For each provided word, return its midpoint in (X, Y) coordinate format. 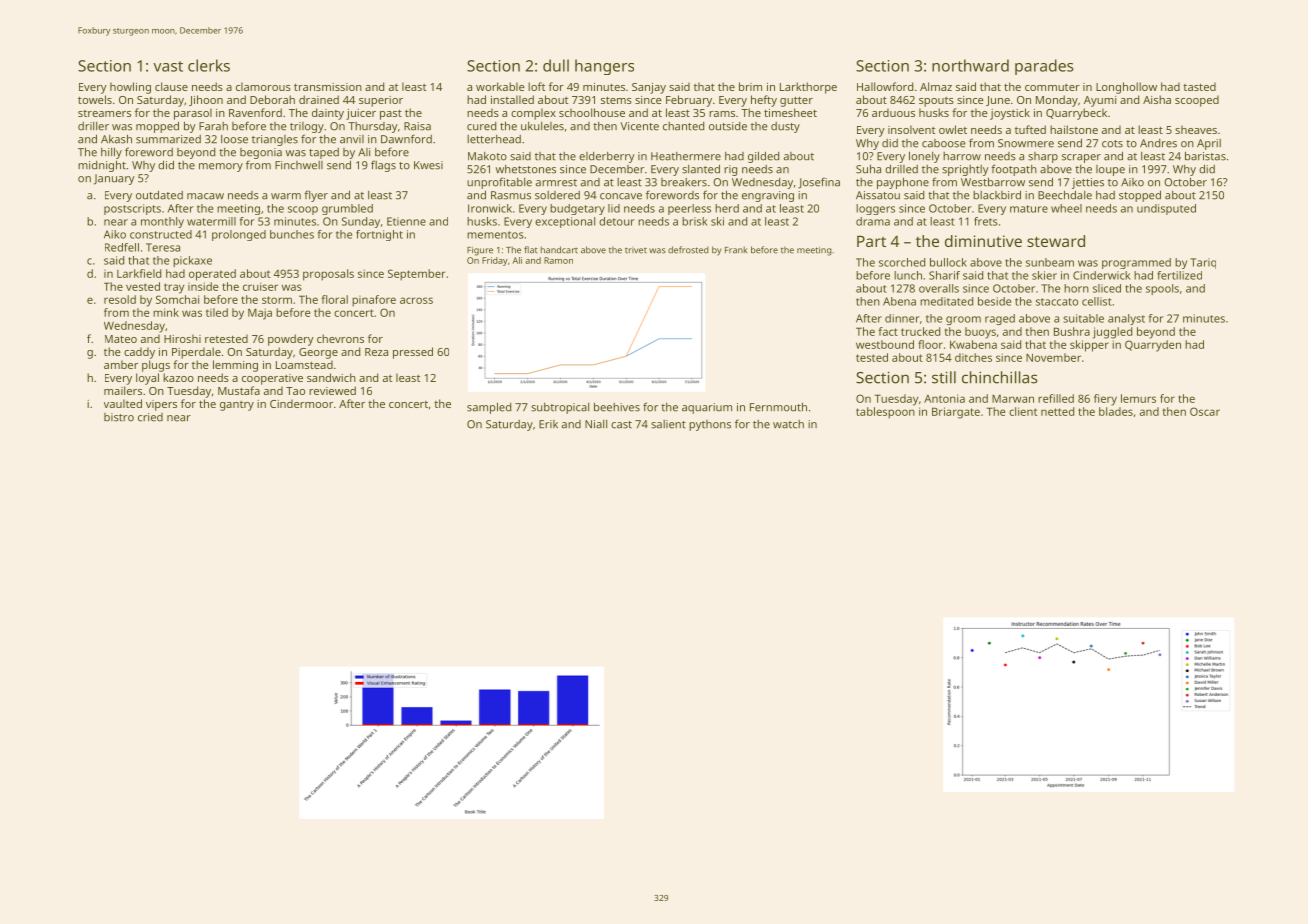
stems (616, 100)
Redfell (122, 247)
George (318, 353)
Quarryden (1153, 346)
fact (888, 331)
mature (1029, 209)
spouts (936, 102)
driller (93, 126)
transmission (328, 87)
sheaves (1196, 129)
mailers (123, 390)
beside (994, 301)
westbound (885, 344)
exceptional (565, 222)
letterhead (494, 139)
